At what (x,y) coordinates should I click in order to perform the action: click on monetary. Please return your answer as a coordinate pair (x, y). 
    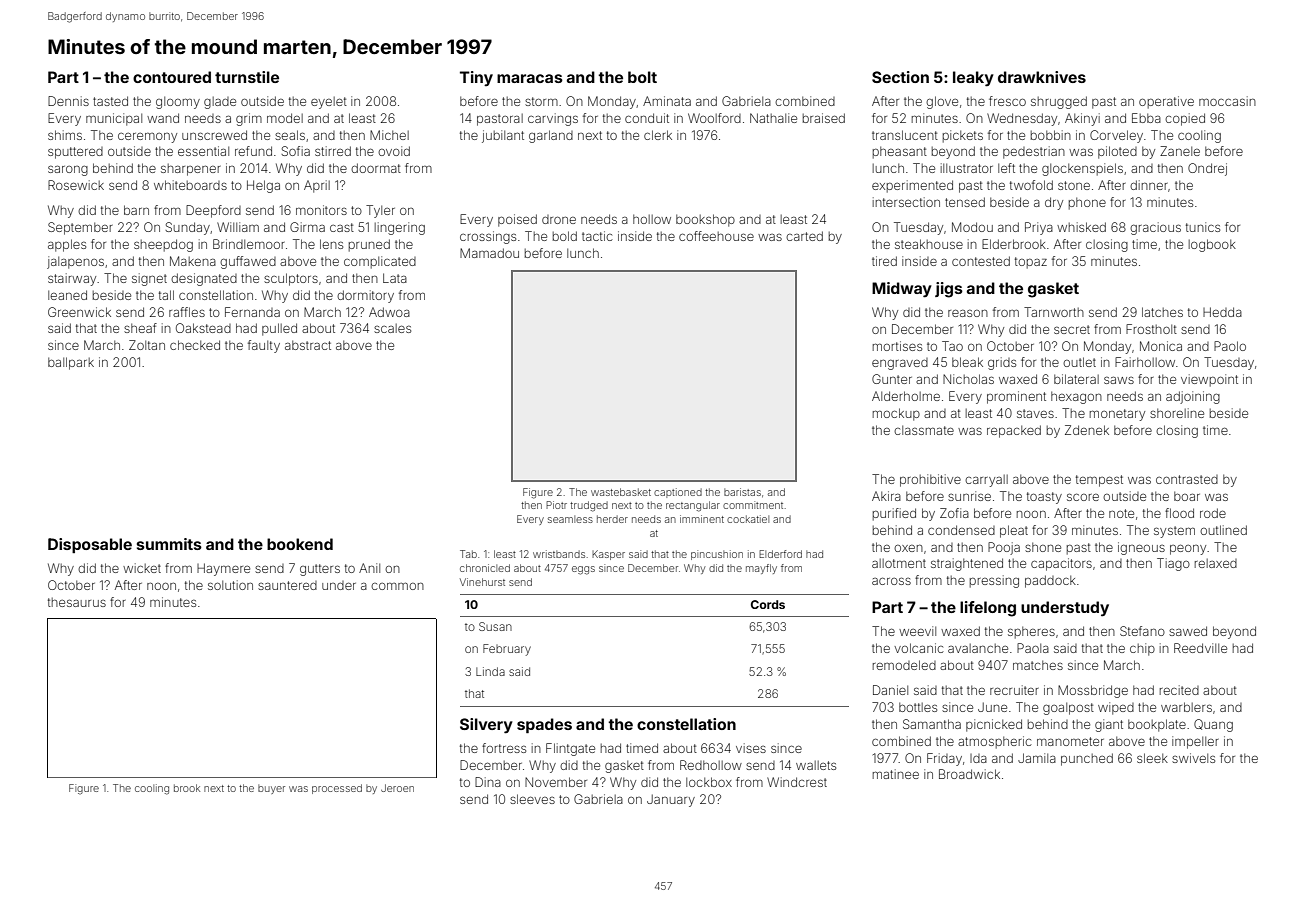
    Looking at the image, I should click on (1117, 415).
